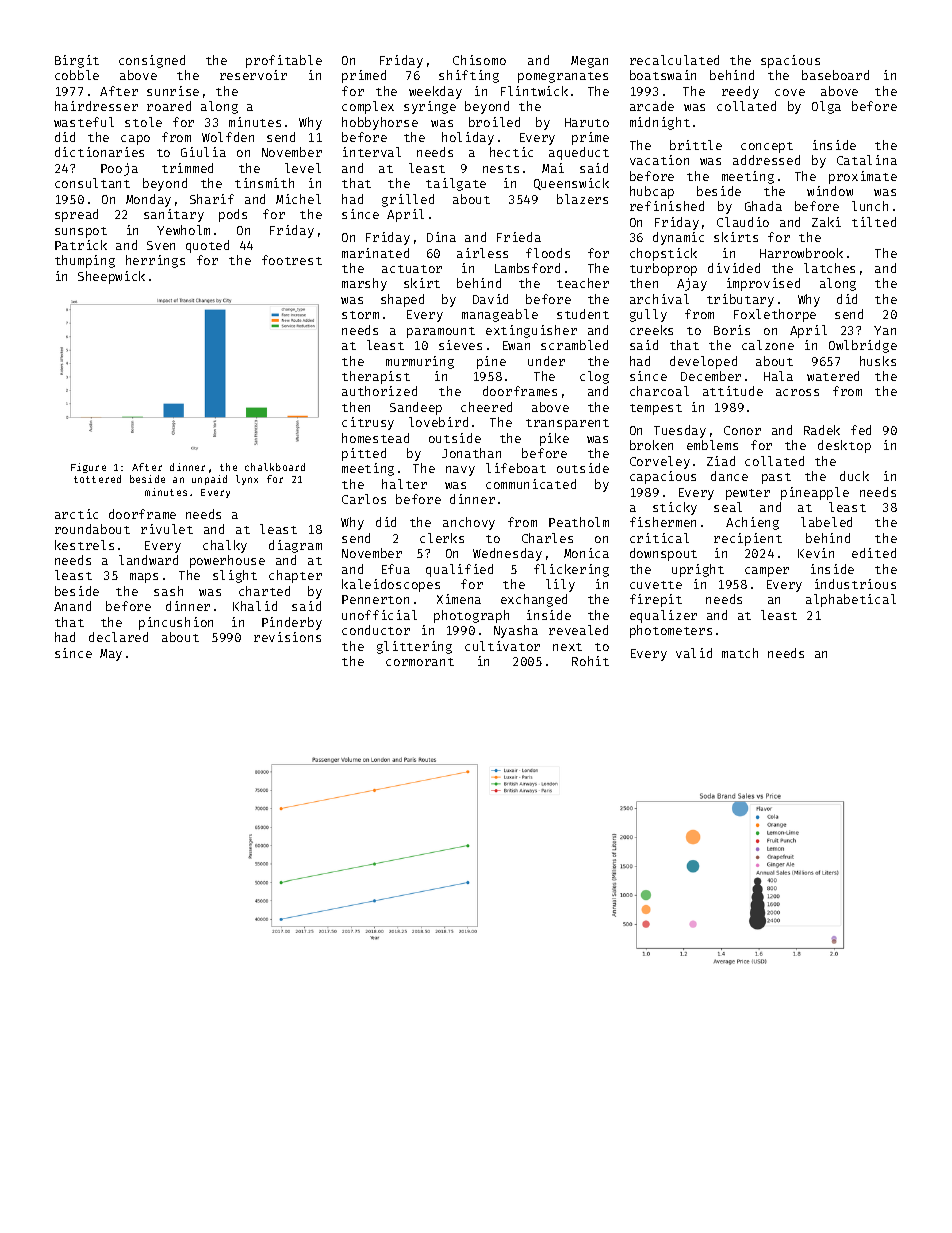 This page has width=952, height=1233. What do you see at coordinates (368, 423) in the page?
I see `citrusy` at bounding box center [368, 423].
